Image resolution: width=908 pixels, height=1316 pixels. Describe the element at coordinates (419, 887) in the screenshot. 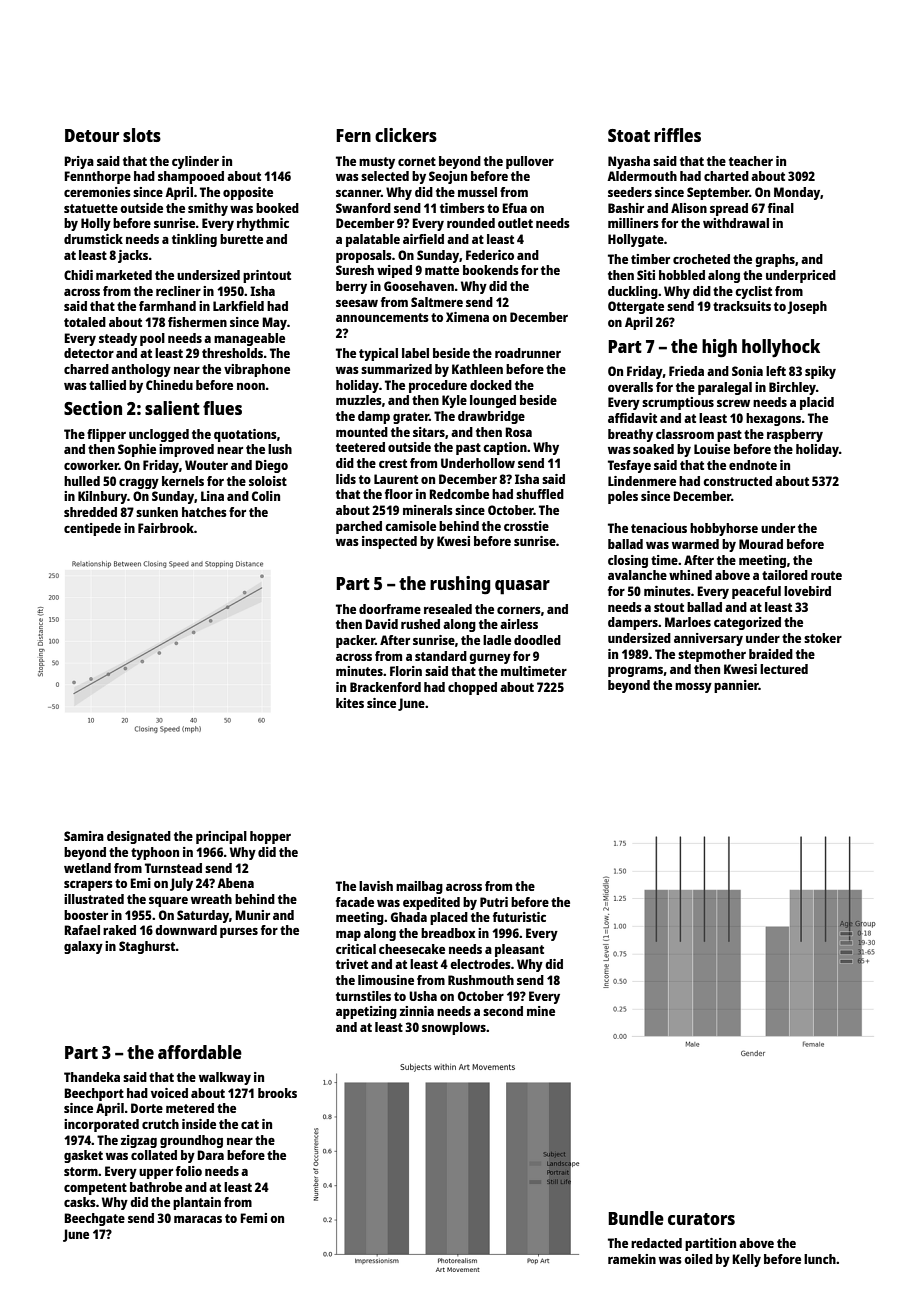

I see `mailbag` at that location.
